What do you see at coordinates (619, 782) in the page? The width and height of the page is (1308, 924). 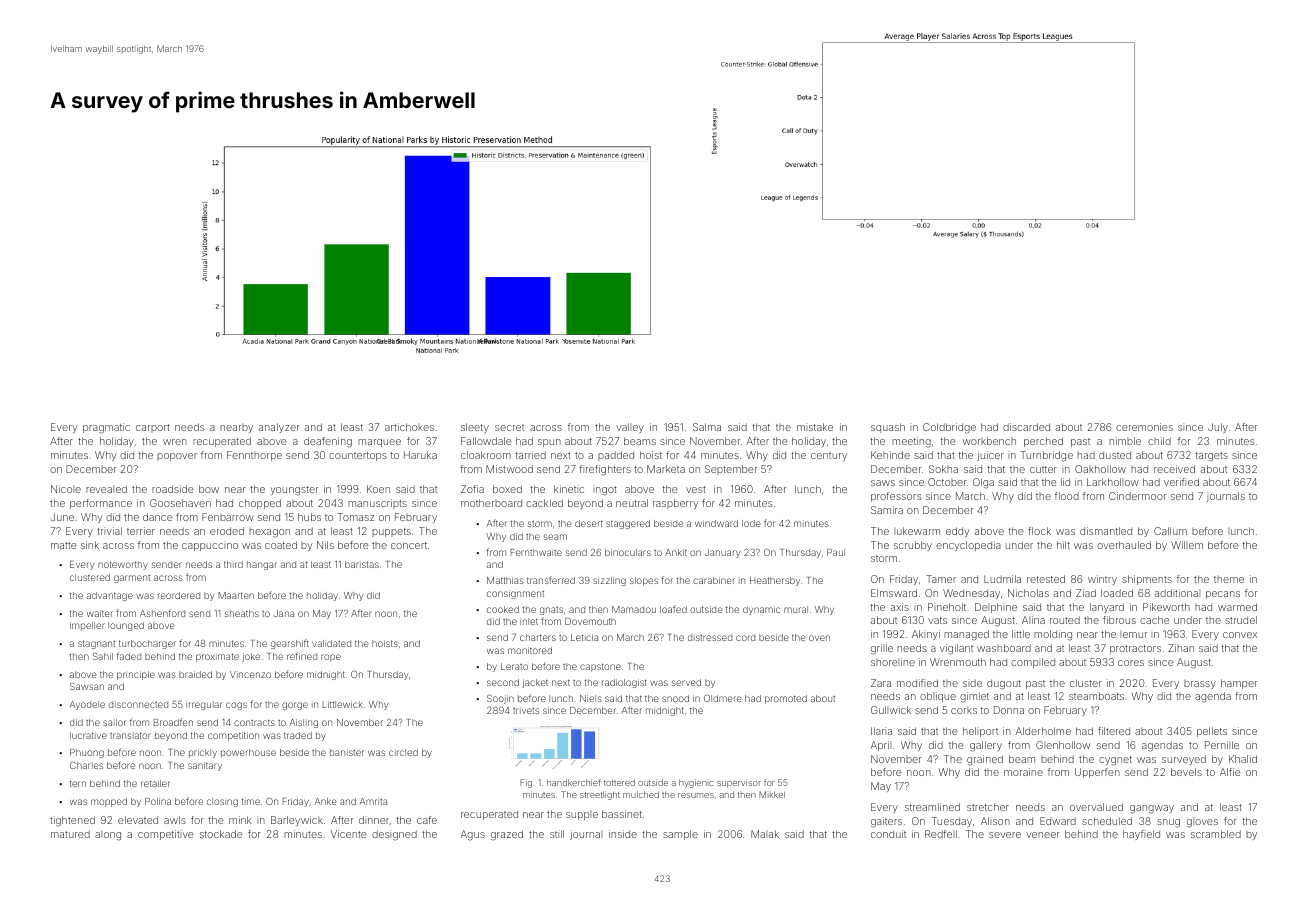 I see `tottered` at bounding box center [619, 782].
